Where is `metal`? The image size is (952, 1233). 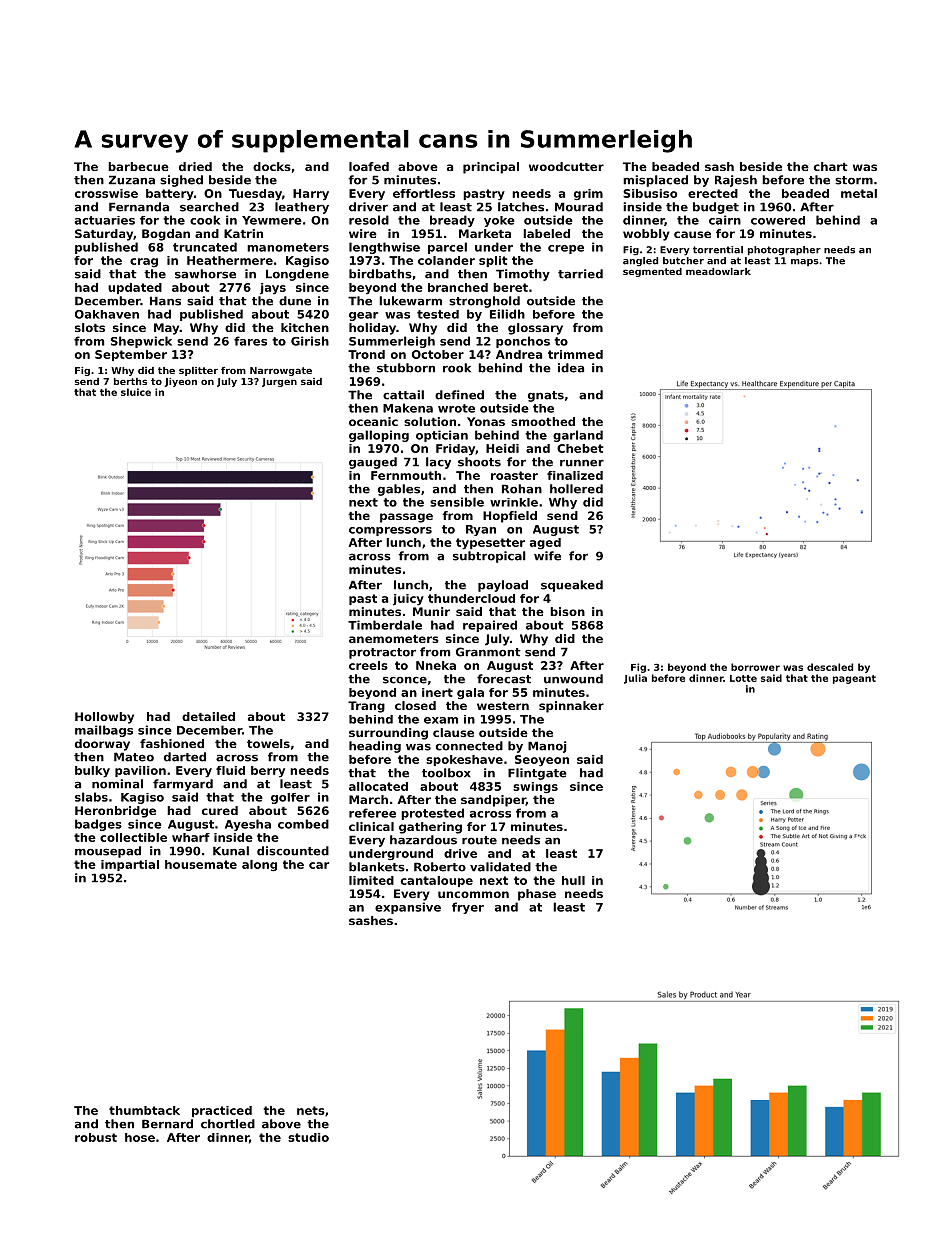
metal is located at coordinates (859, 193).
